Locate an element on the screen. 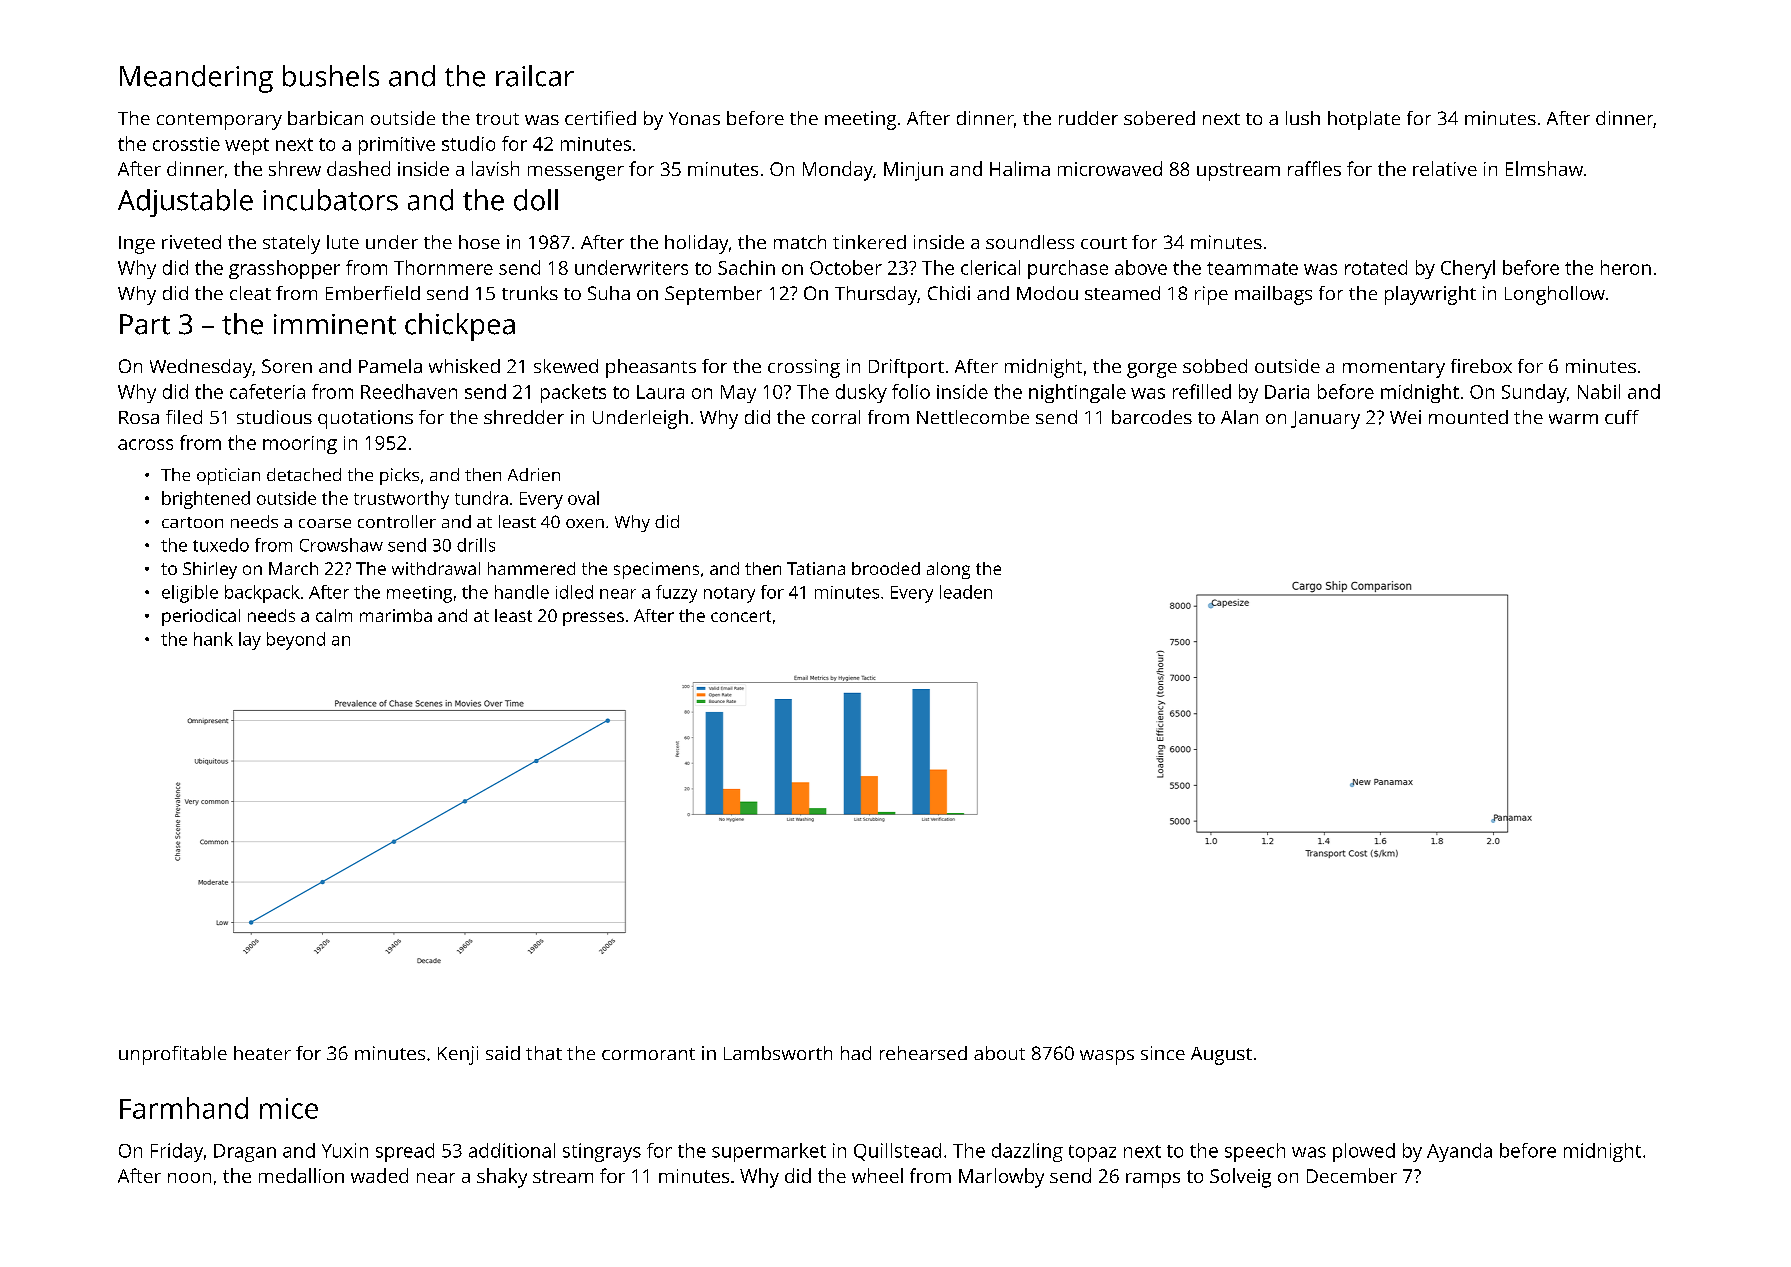  unprofitable is located at coordinates (173, 1055).
